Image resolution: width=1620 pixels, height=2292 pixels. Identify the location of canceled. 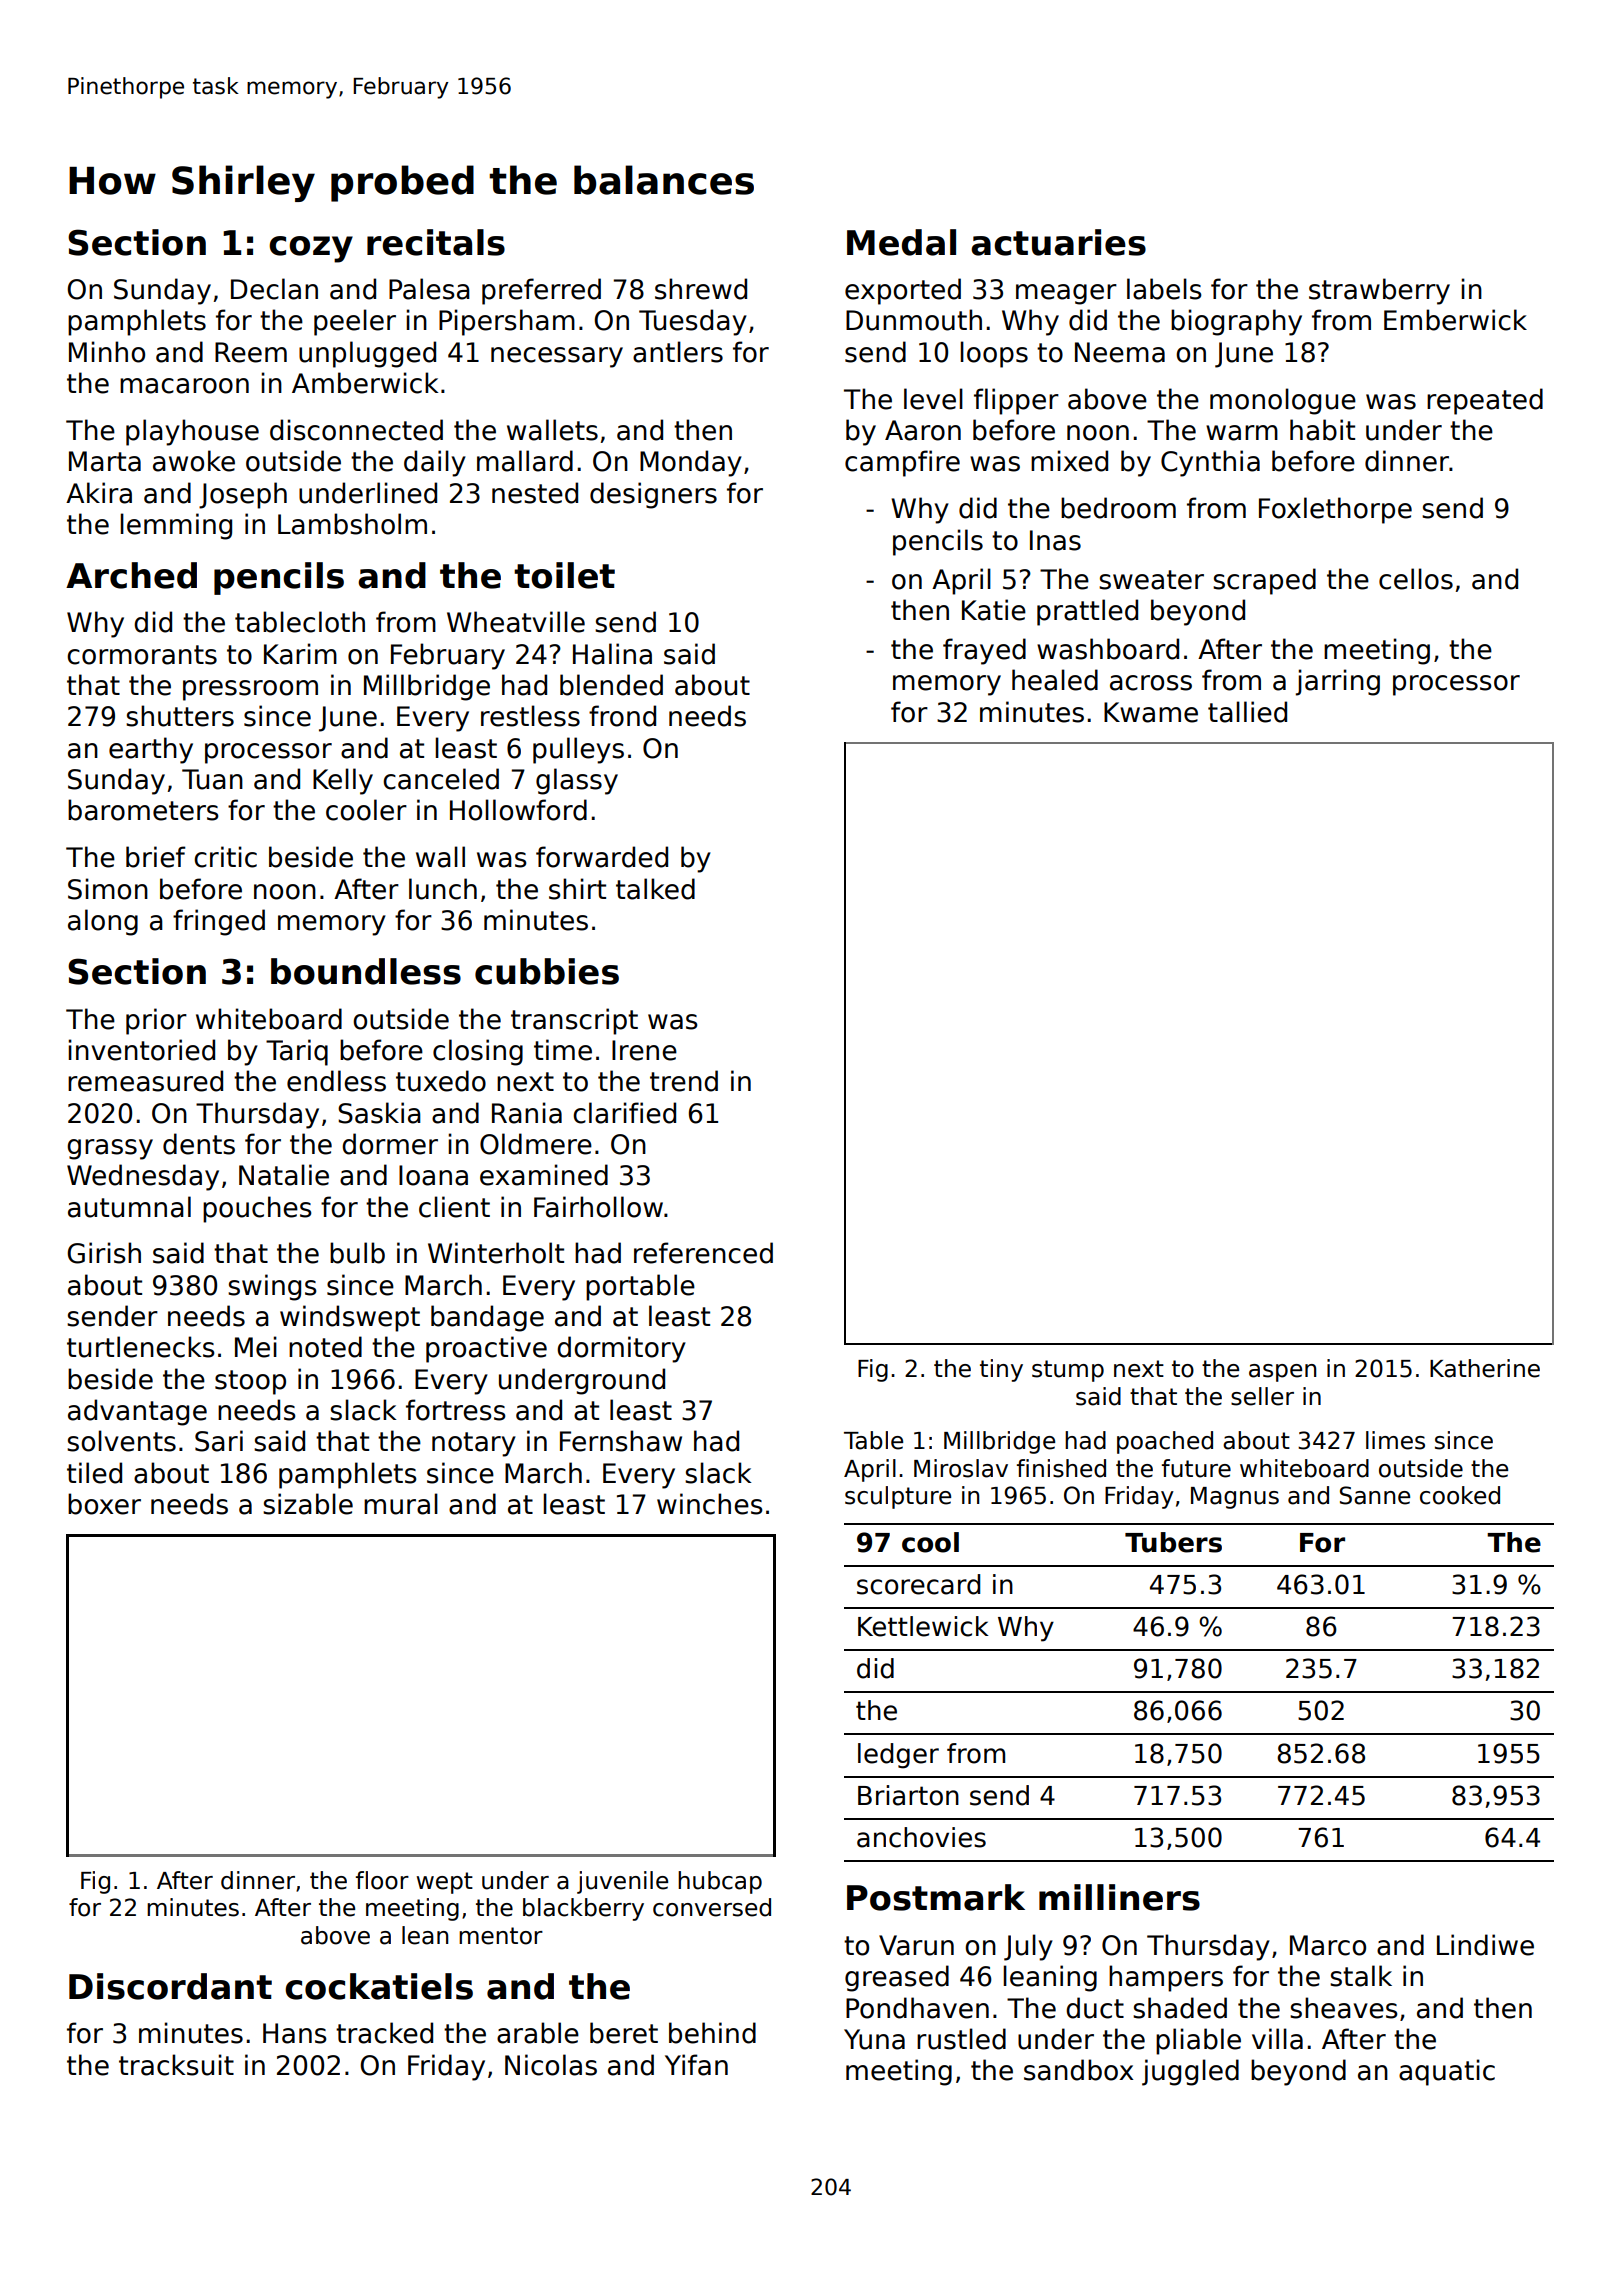
(441, 779).
